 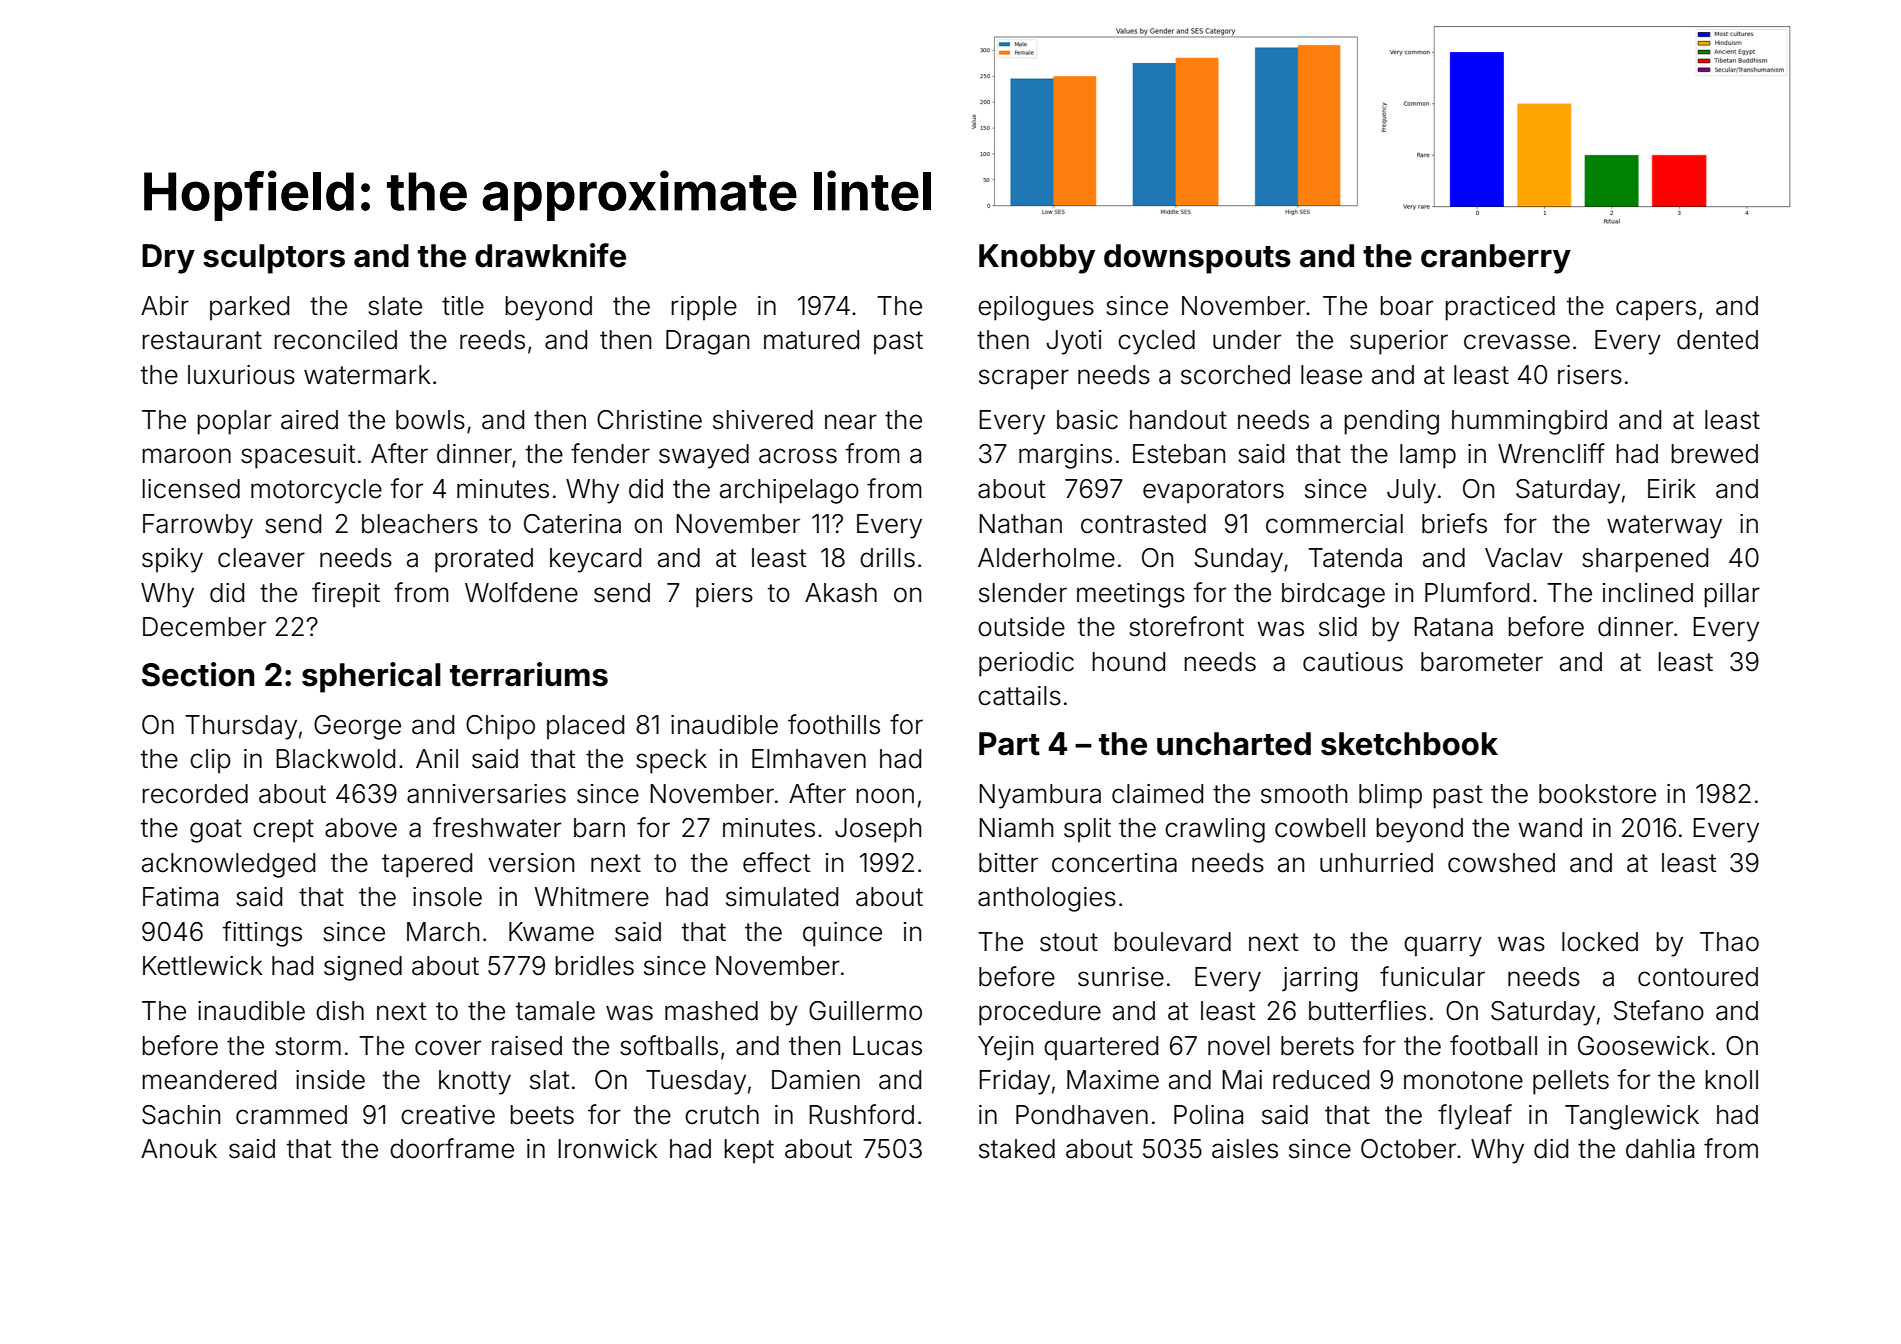 What do you see at coordinates (484, 560) in the screenshot?
I see `prorated` at bounding box center [484, 560].
